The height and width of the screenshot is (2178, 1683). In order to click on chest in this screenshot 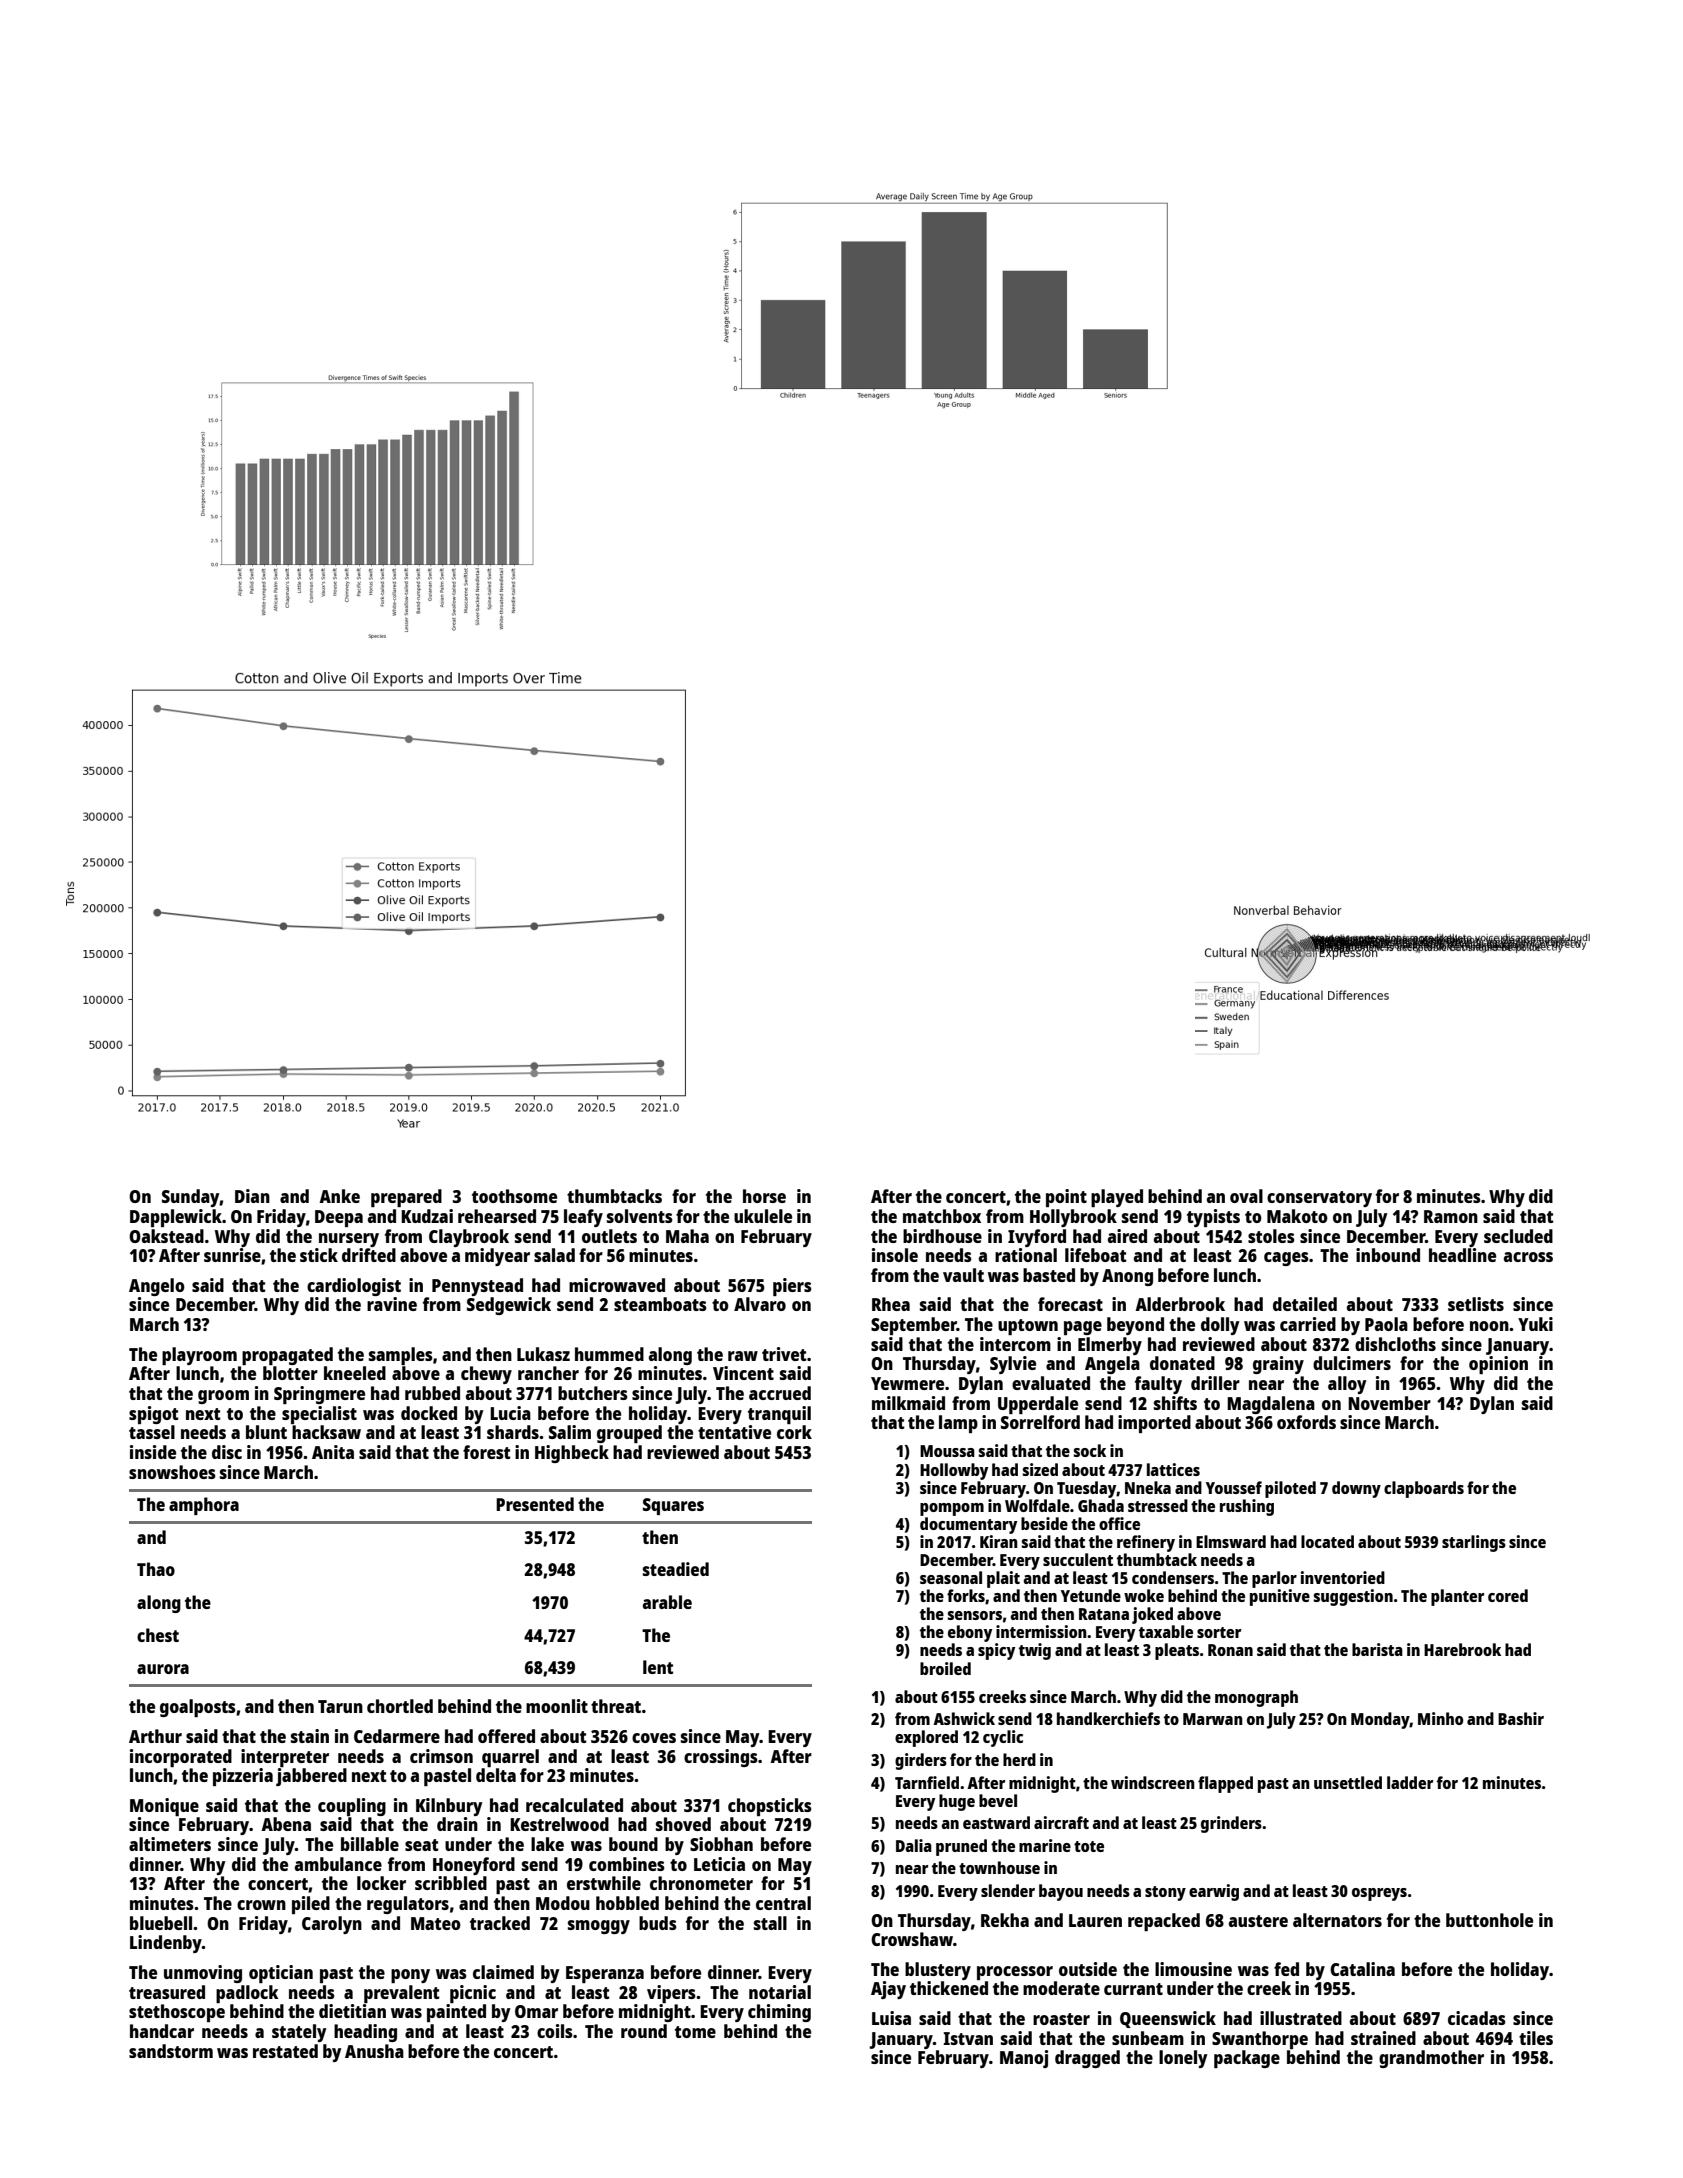, I will do `click(158, 1635)`.
